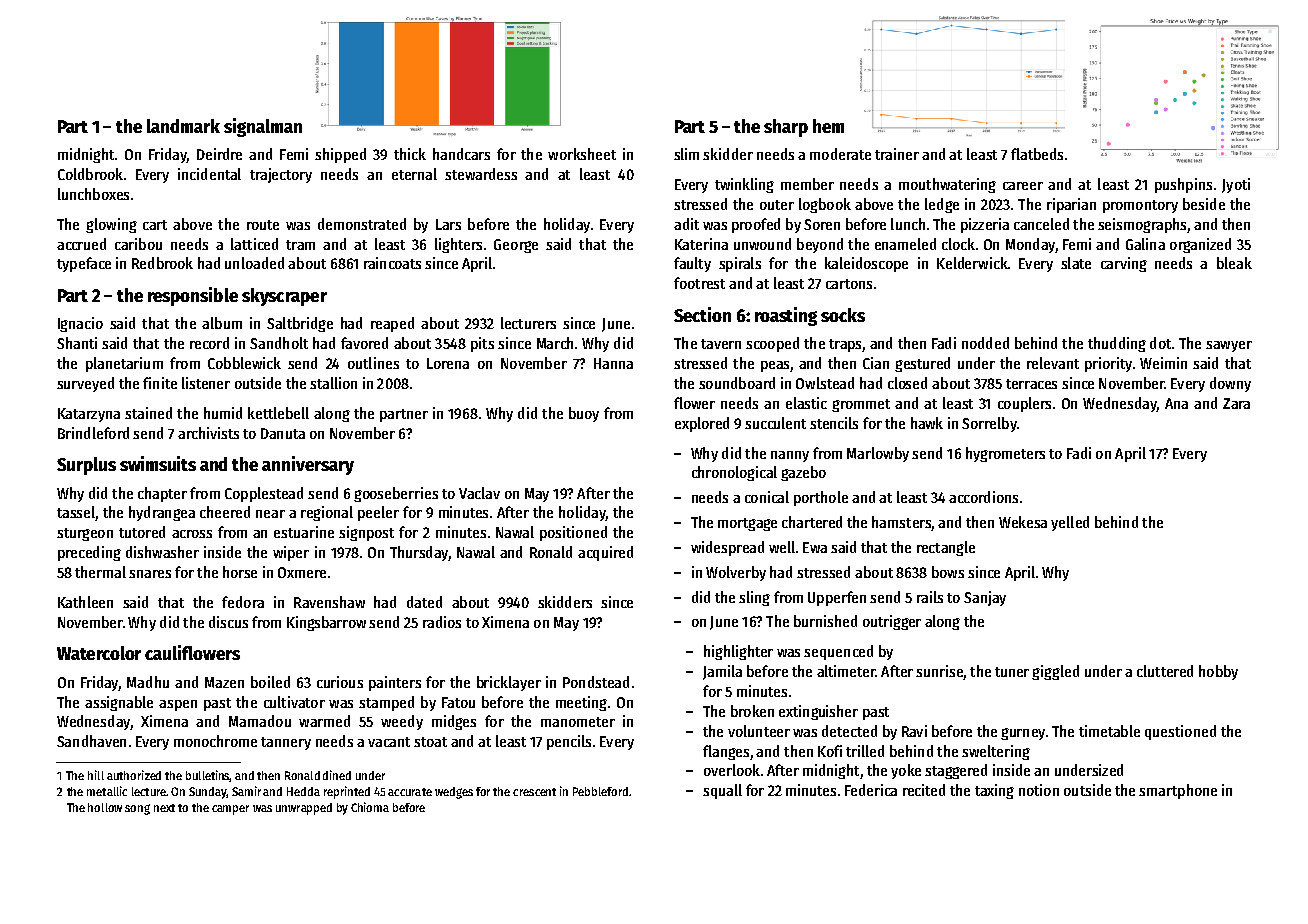 The width and height of the document is (1308, 924). Describe the element at coordinates (1070, 523) in the document. I see `yelled` at that location.
